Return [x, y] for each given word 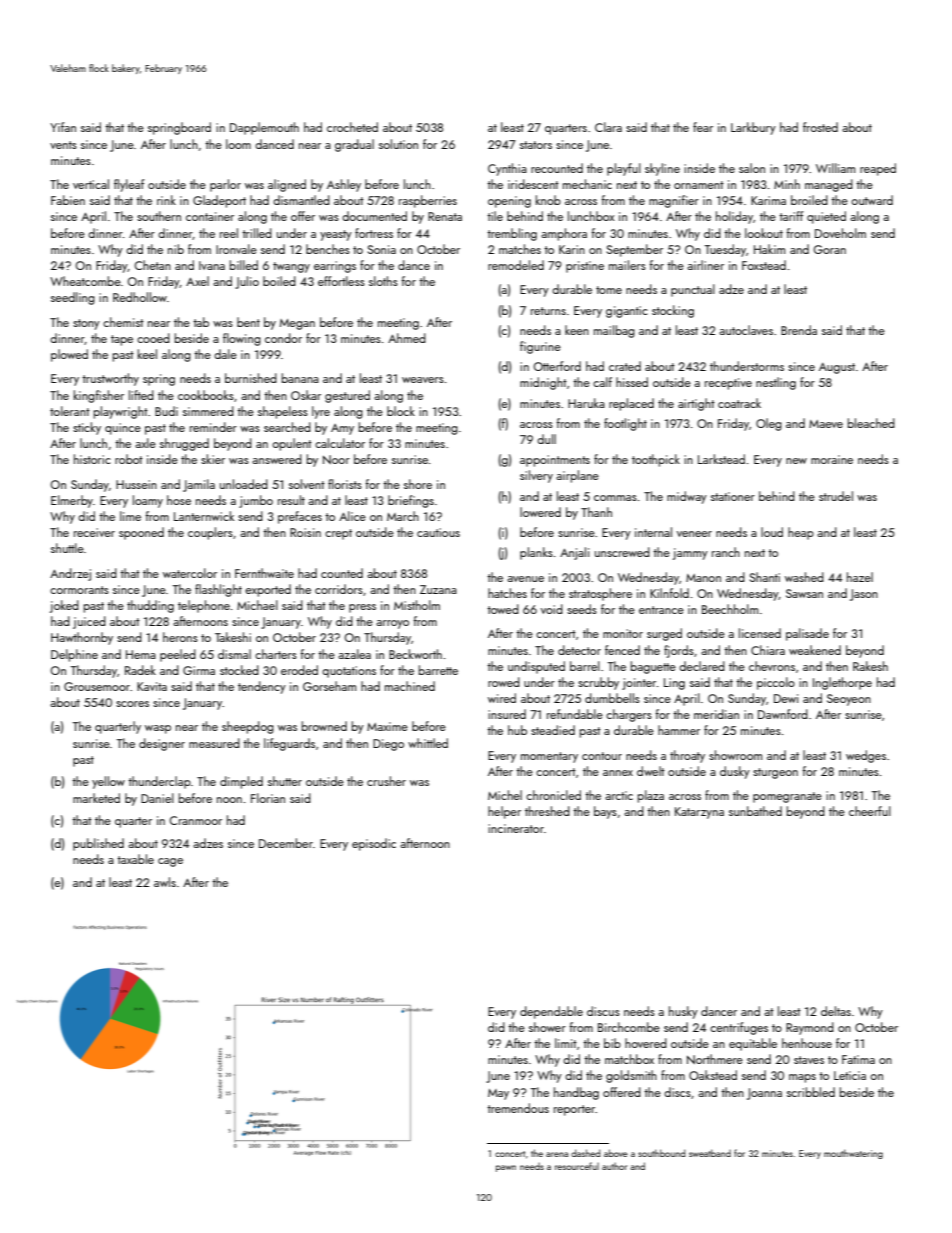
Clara [608, 127]
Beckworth [415, 654]
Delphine [74, 655]
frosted [820, 127]
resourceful [577, 1166]
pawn [506, 1168]
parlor [225, 185]
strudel [836, 496]
